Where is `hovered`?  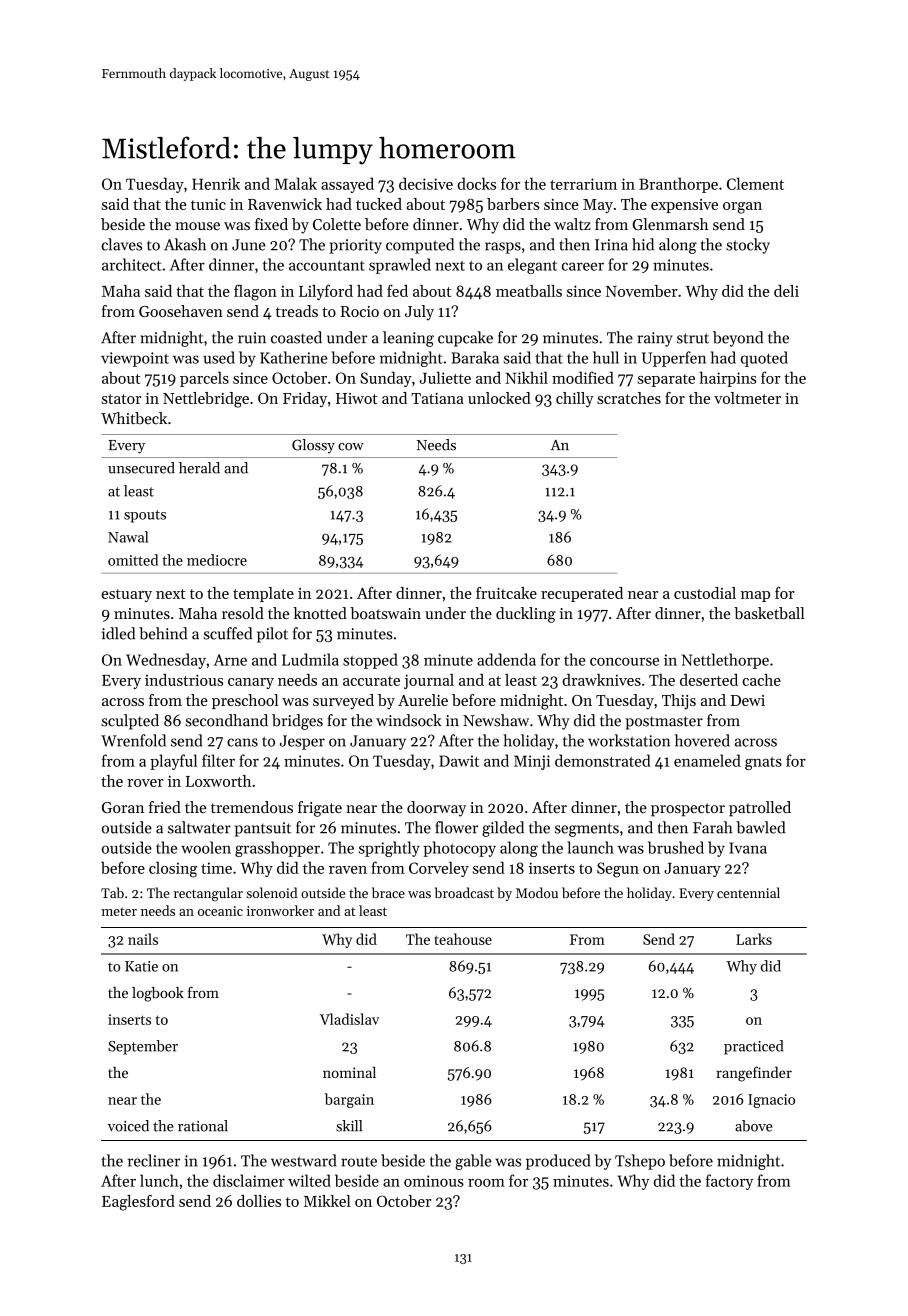
hovered is located at coordinates (702, 740).
